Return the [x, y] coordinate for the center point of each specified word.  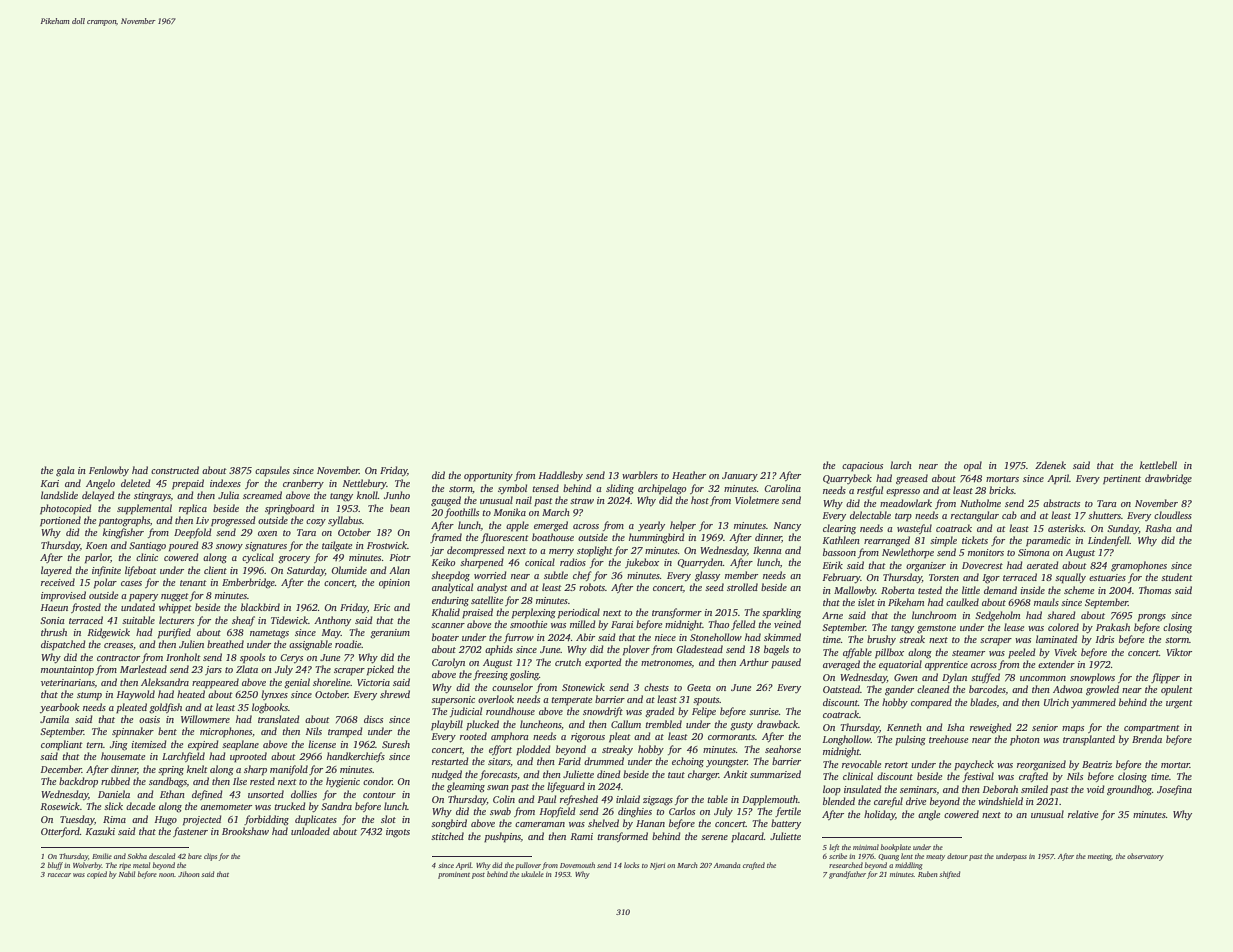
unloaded [310, 831]
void [1096, 789]
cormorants [731, 737]
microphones [226, 732]
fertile [788, 812]
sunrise [764, 711]
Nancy [787, 526]
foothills [462, 513]
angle [929, 815]
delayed [98, 496]
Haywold [135, 695]
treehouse [948, 739]
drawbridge [1168, 479]
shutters [1104, 515]
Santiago [147, 547]
